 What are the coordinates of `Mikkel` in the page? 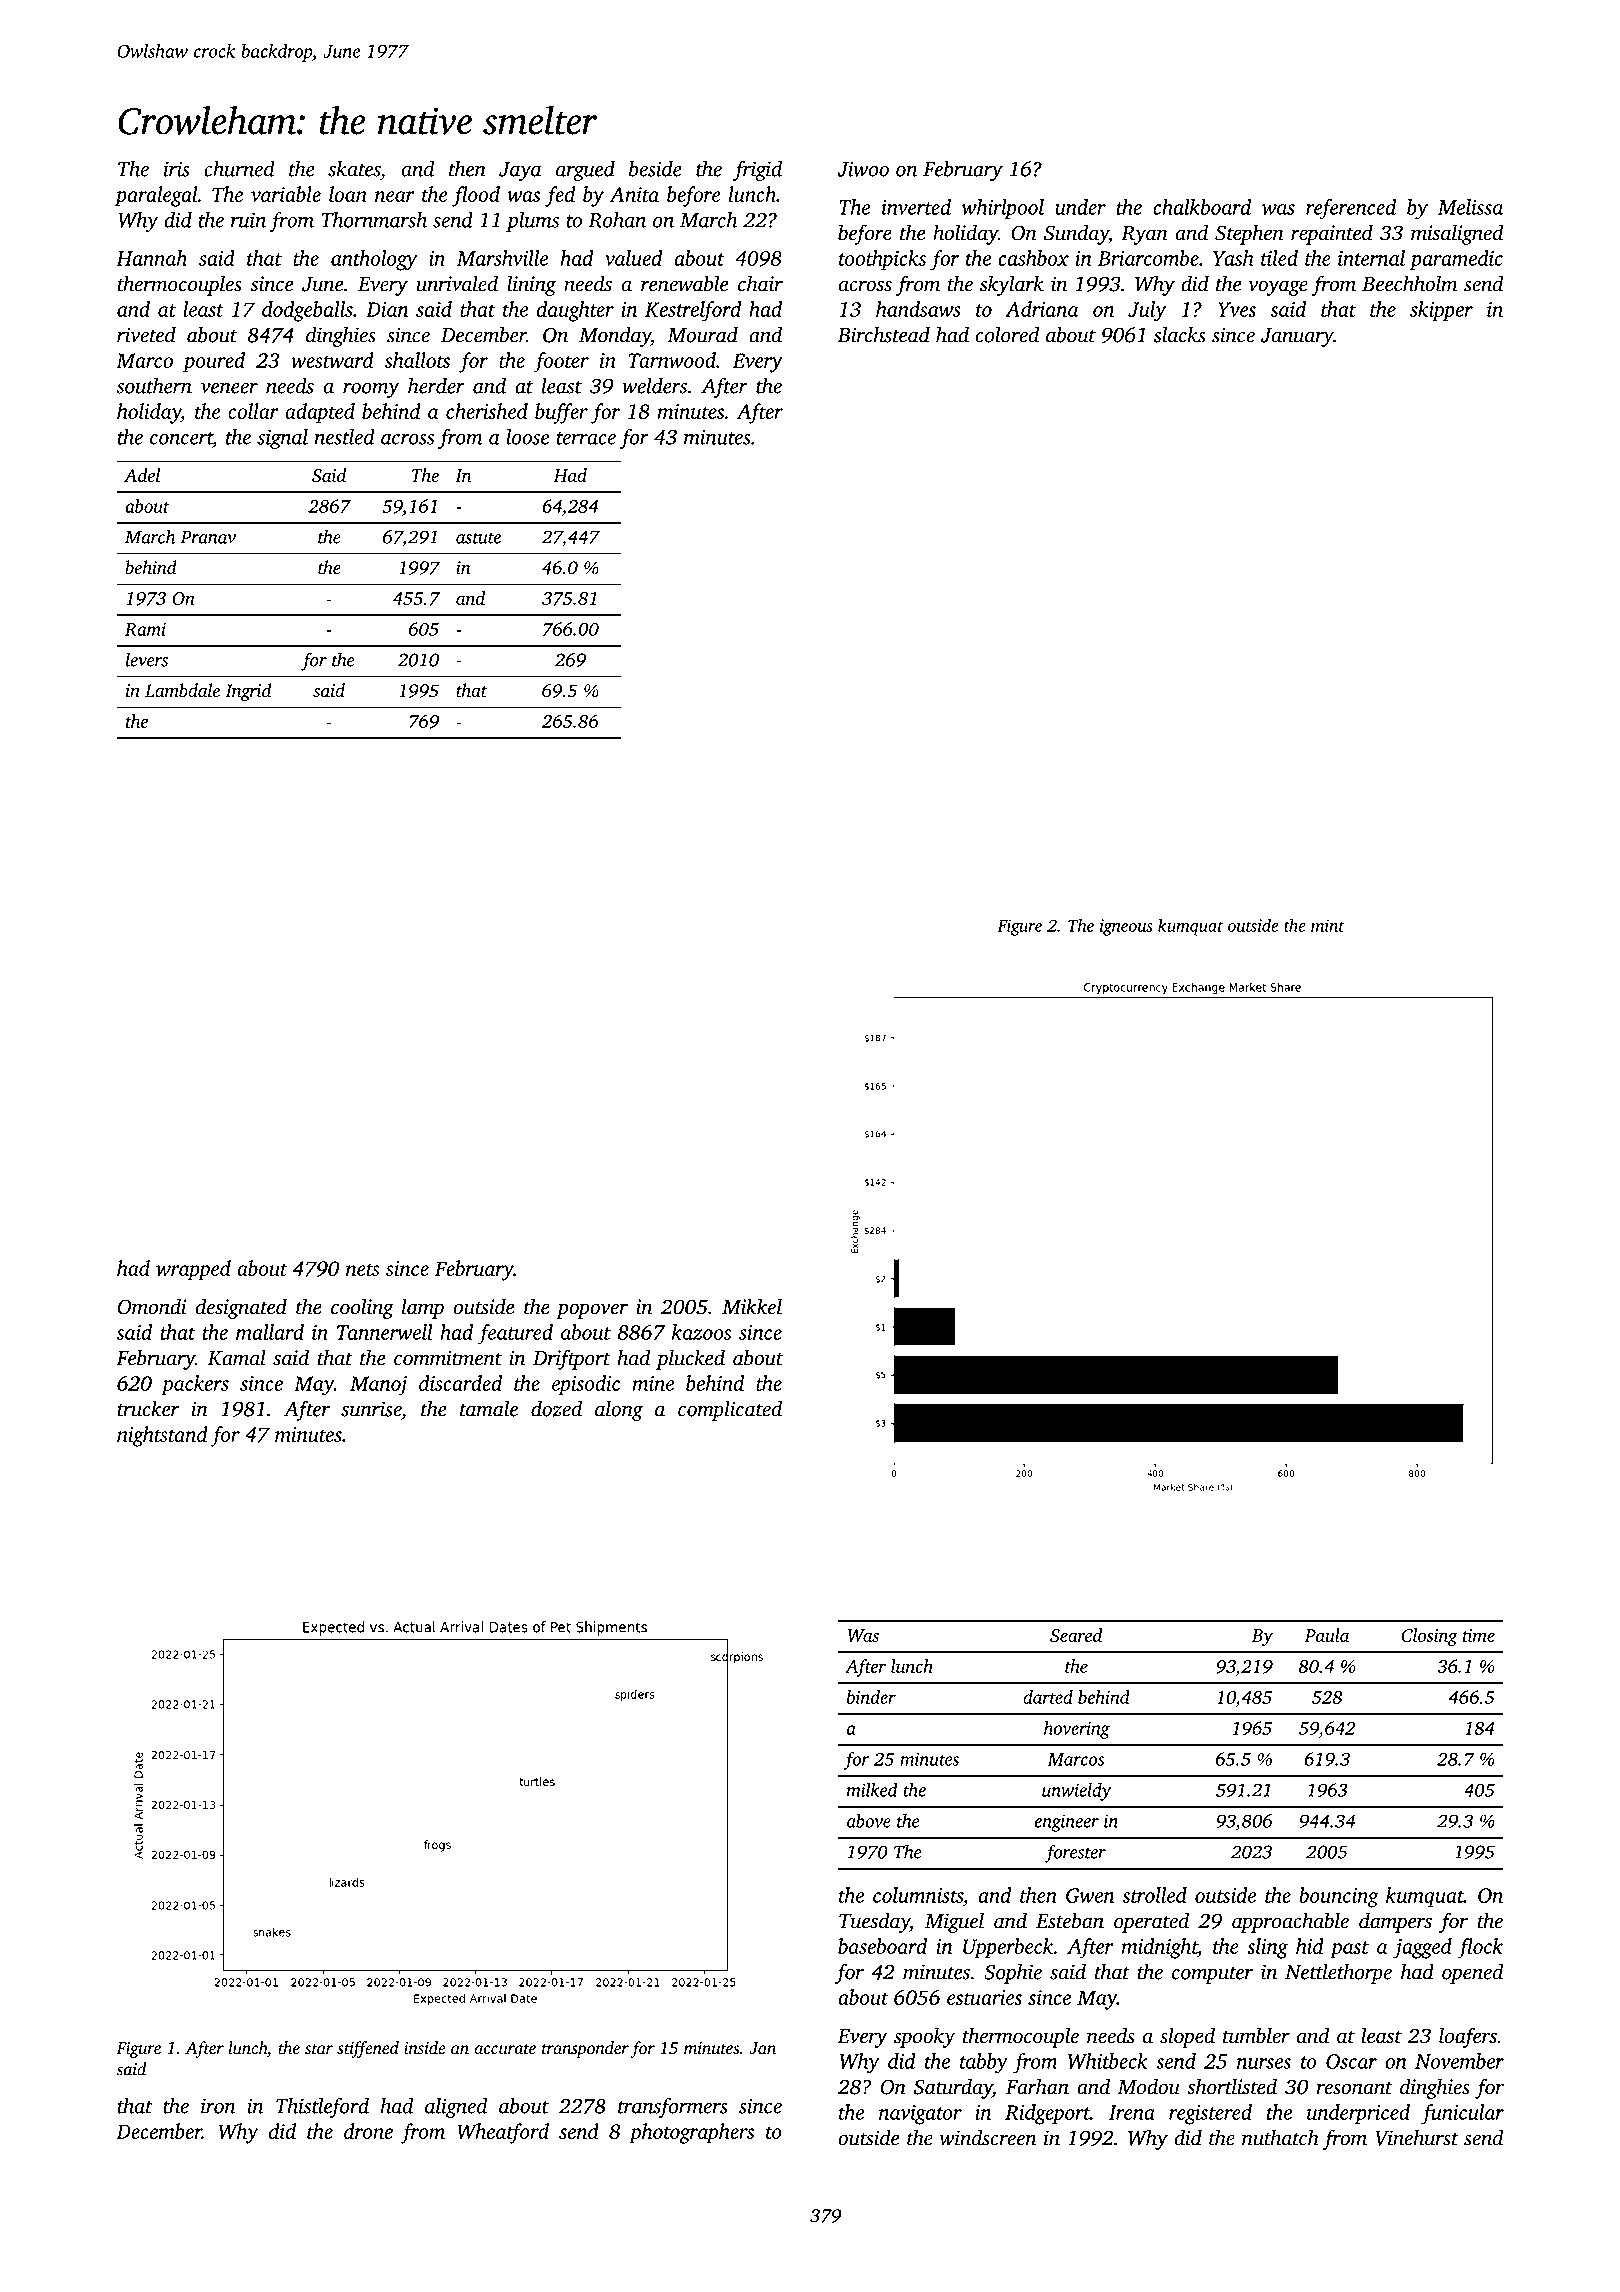 It's located at (752, 1306).
